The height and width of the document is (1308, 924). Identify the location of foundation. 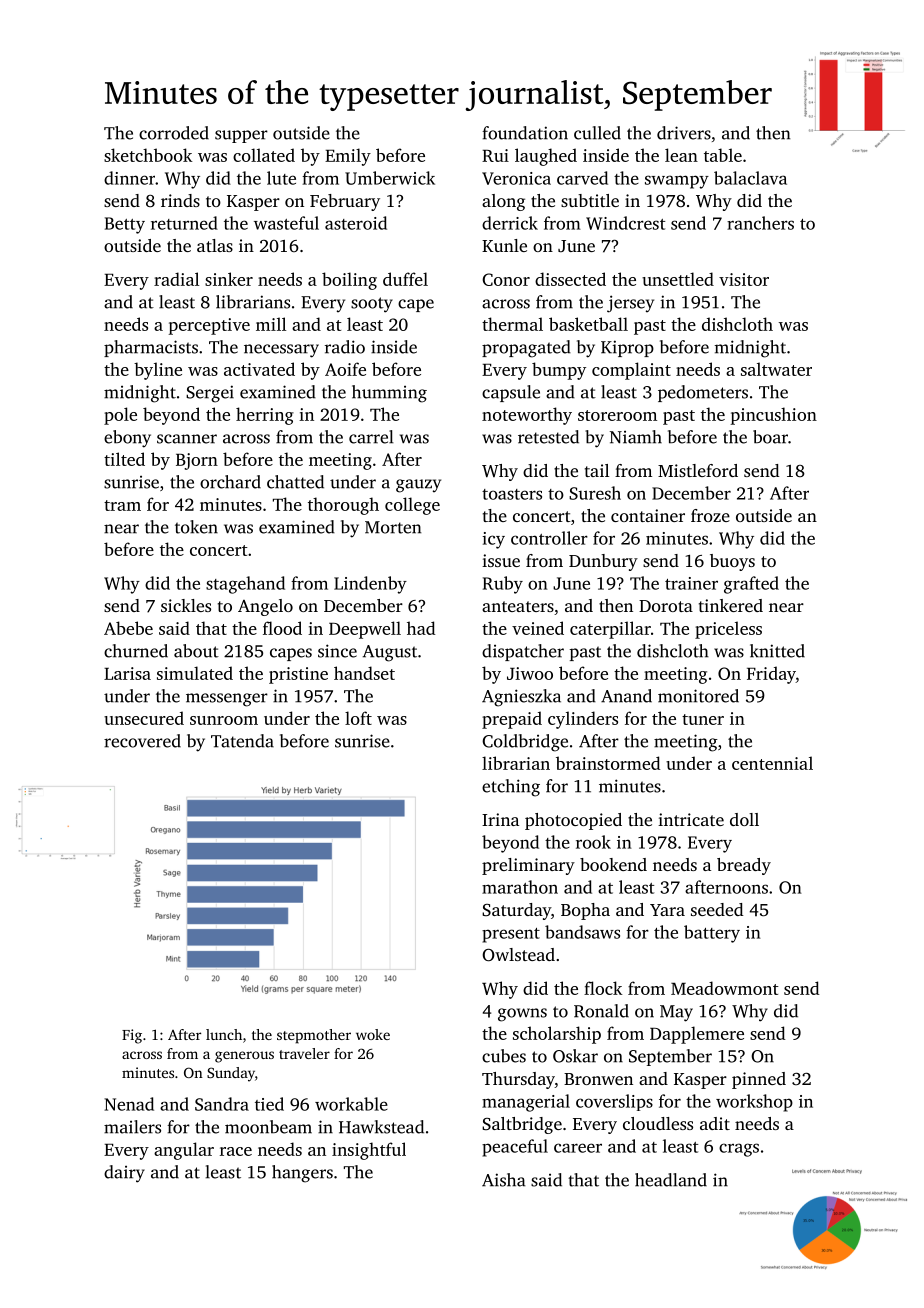
(525, 133).
